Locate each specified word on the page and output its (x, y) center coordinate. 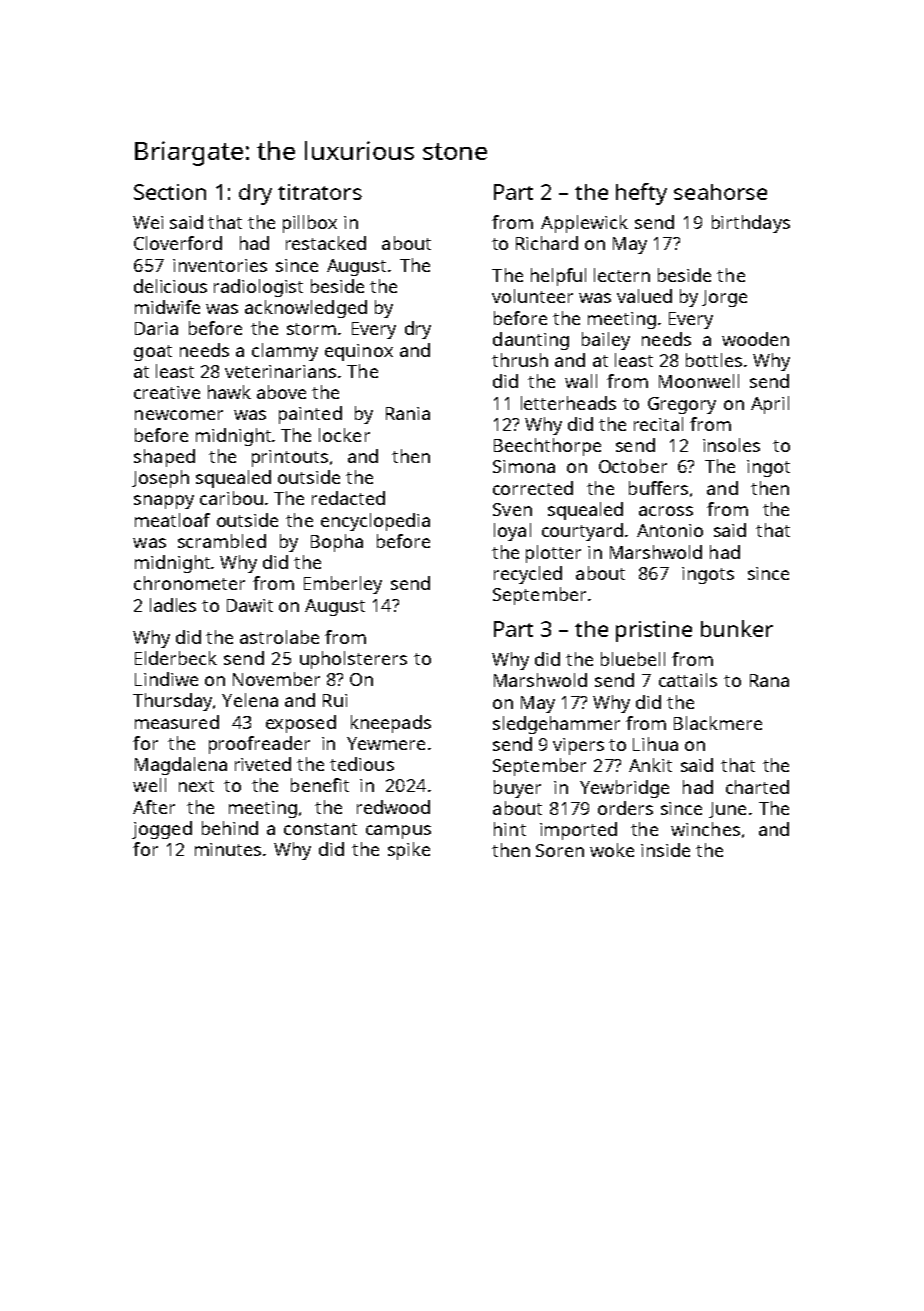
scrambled (222, 541)
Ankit (650, 765)
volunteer (532, 296)
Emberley (343, 585)
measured (177, 722)
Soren (560, 850)
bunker (737, 628)
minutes (228, 849)
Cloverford (178, 243)
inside (665, 850)
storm (311, 329)
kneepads (391, 724)
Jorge (724, 298)
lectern (622, 275)
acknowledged (306, 309)
